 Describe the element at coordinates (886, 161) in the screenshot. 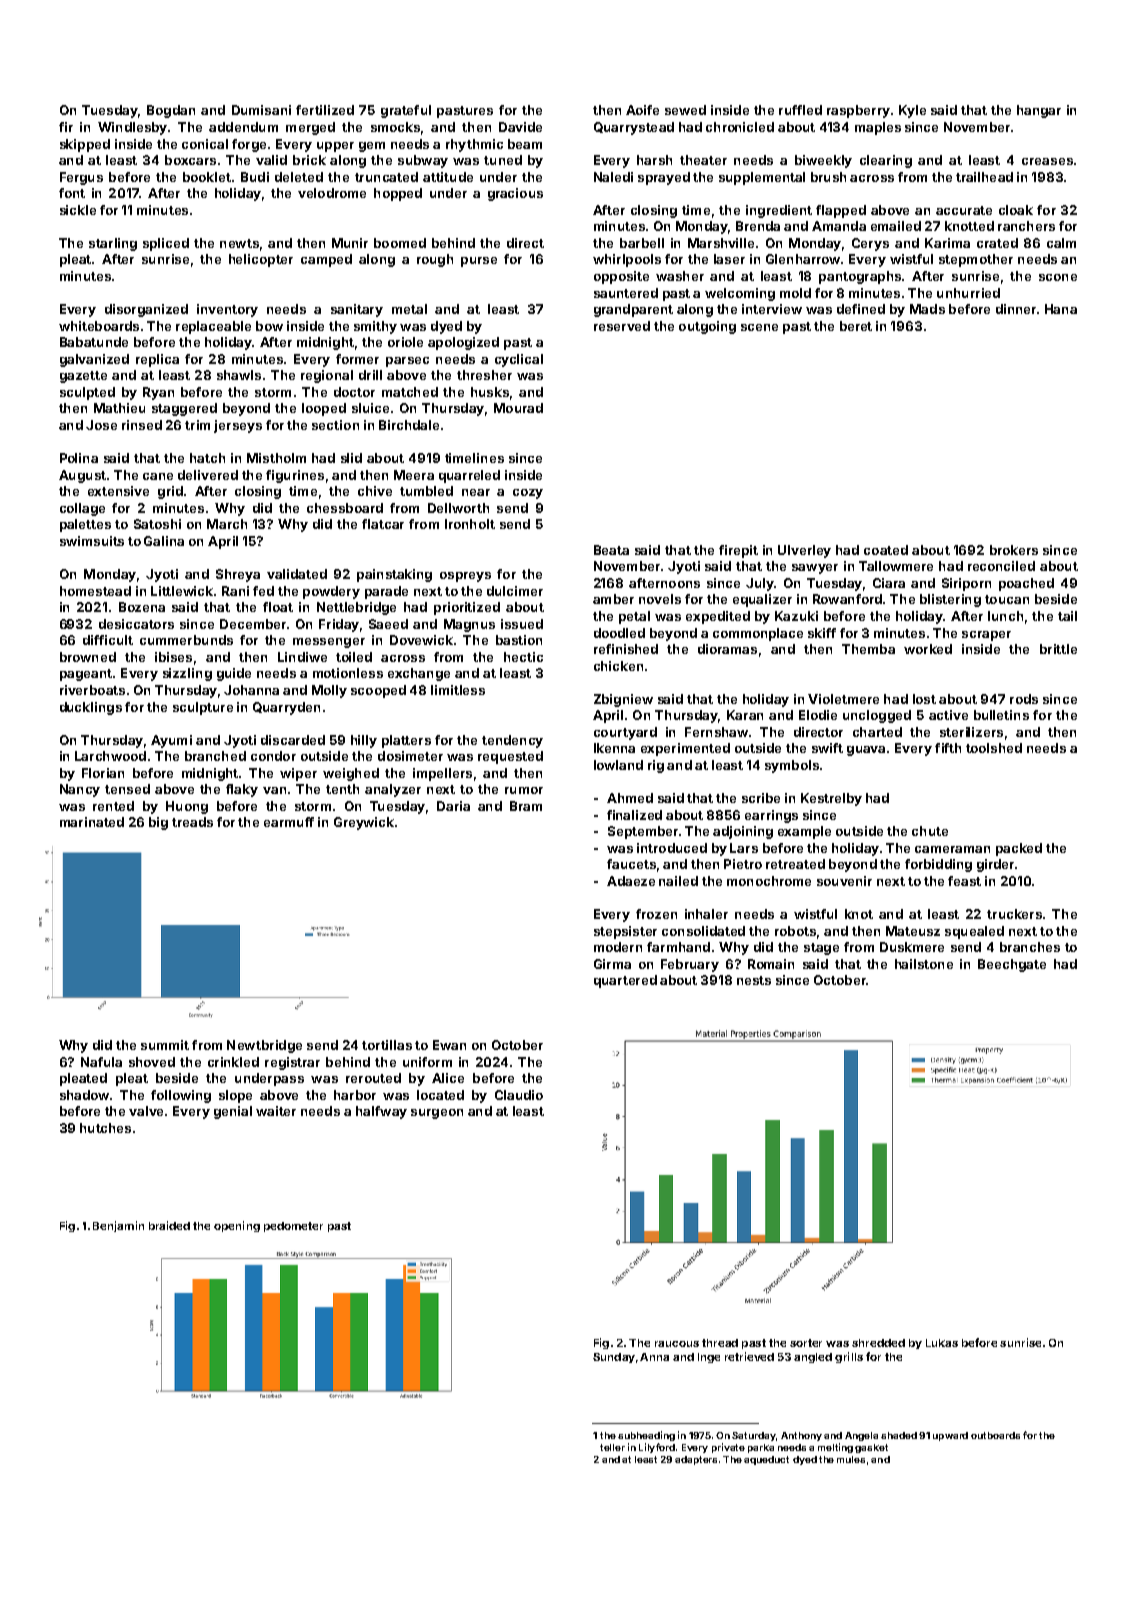

I see `clearing` at that location.
